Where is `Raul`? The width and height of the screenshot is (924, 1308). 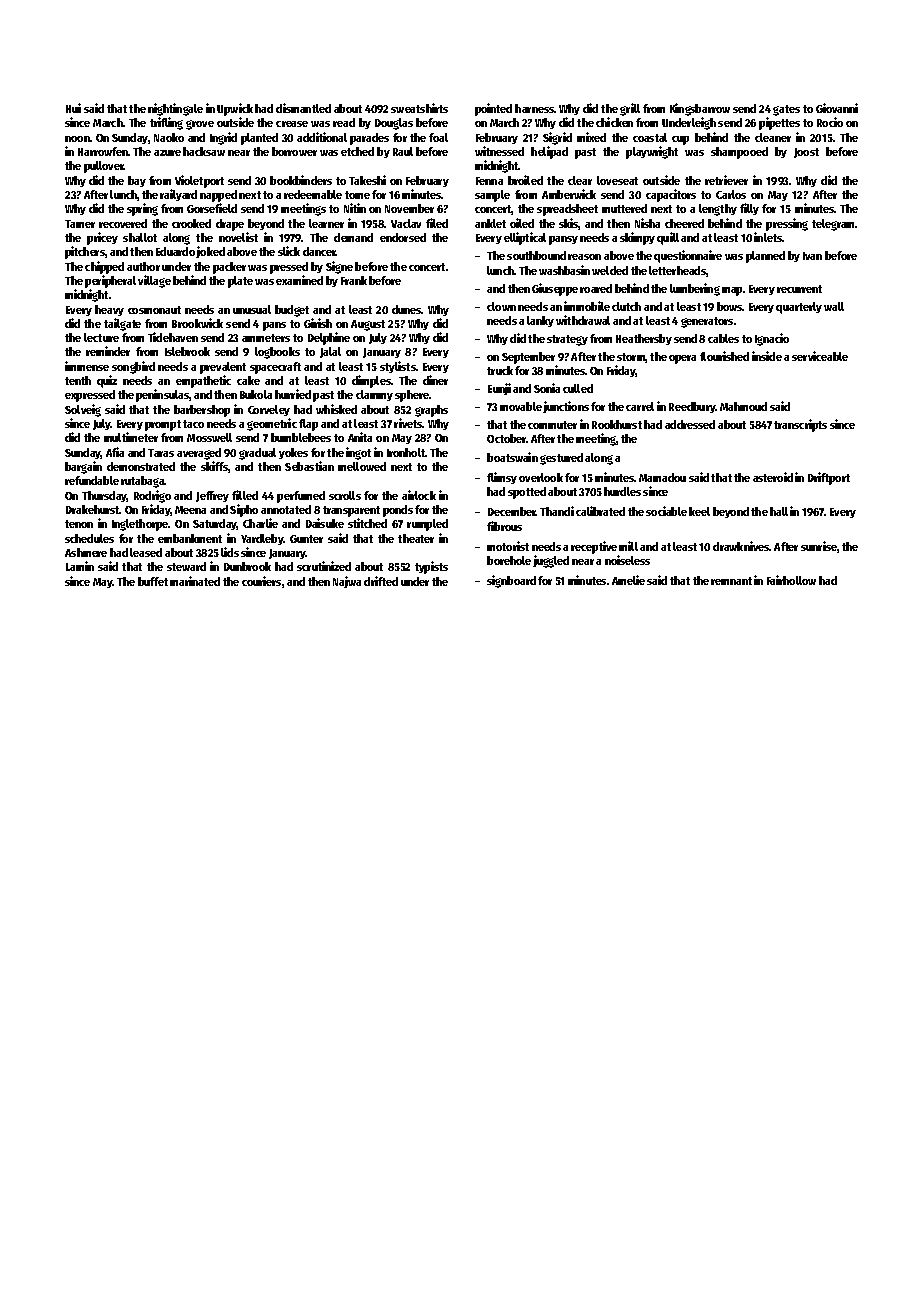 Raul is located at coordinates (403, 151).
